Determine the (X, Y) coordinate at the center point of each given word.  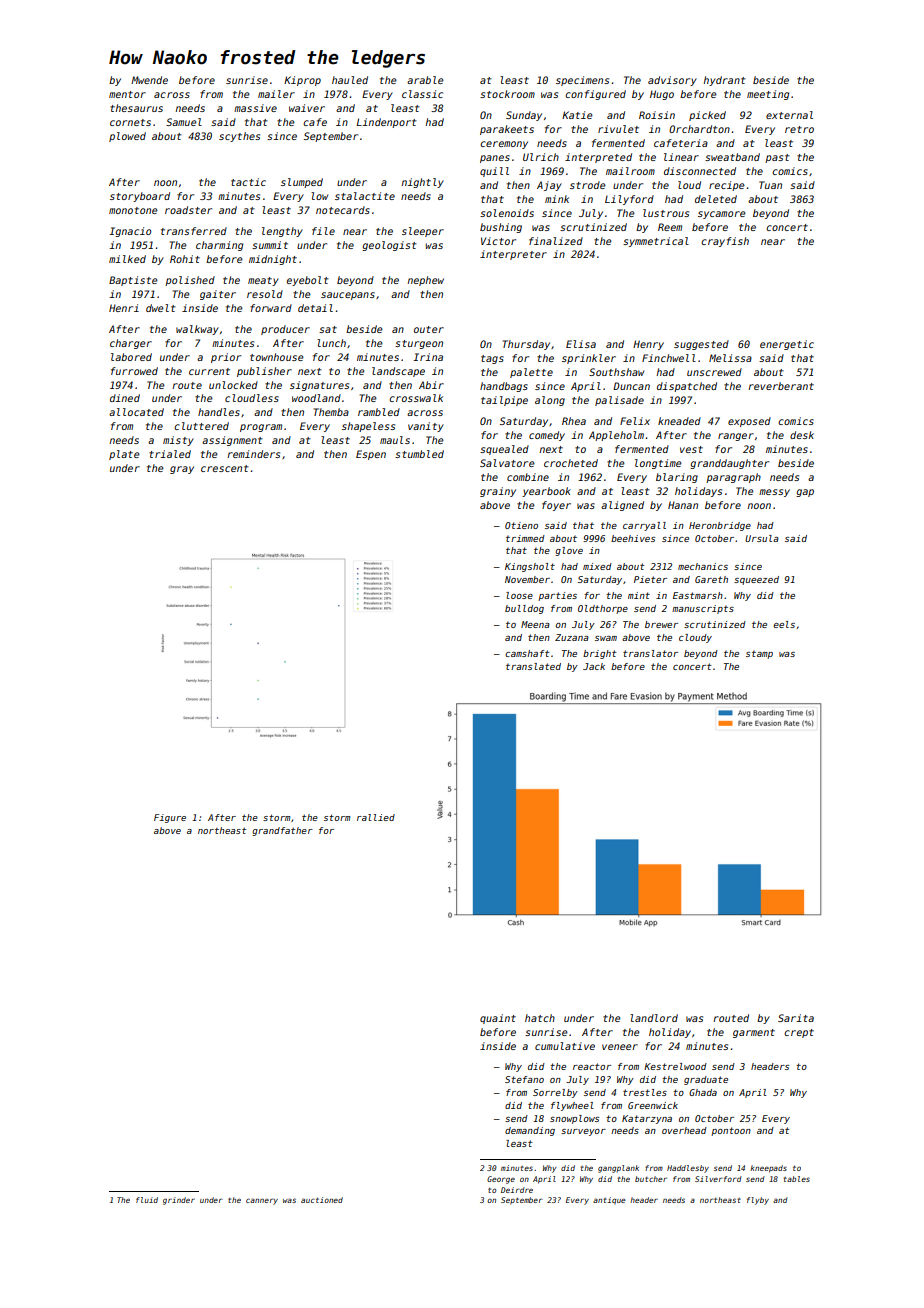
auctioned (322, 1200)
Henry (648, 345)
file (323, 231)
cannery (262, 1201)
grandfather (282, 831)
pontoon (731, 1131)
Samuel (184, 122)
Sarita (796, 1018)
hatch (540, 1018)
